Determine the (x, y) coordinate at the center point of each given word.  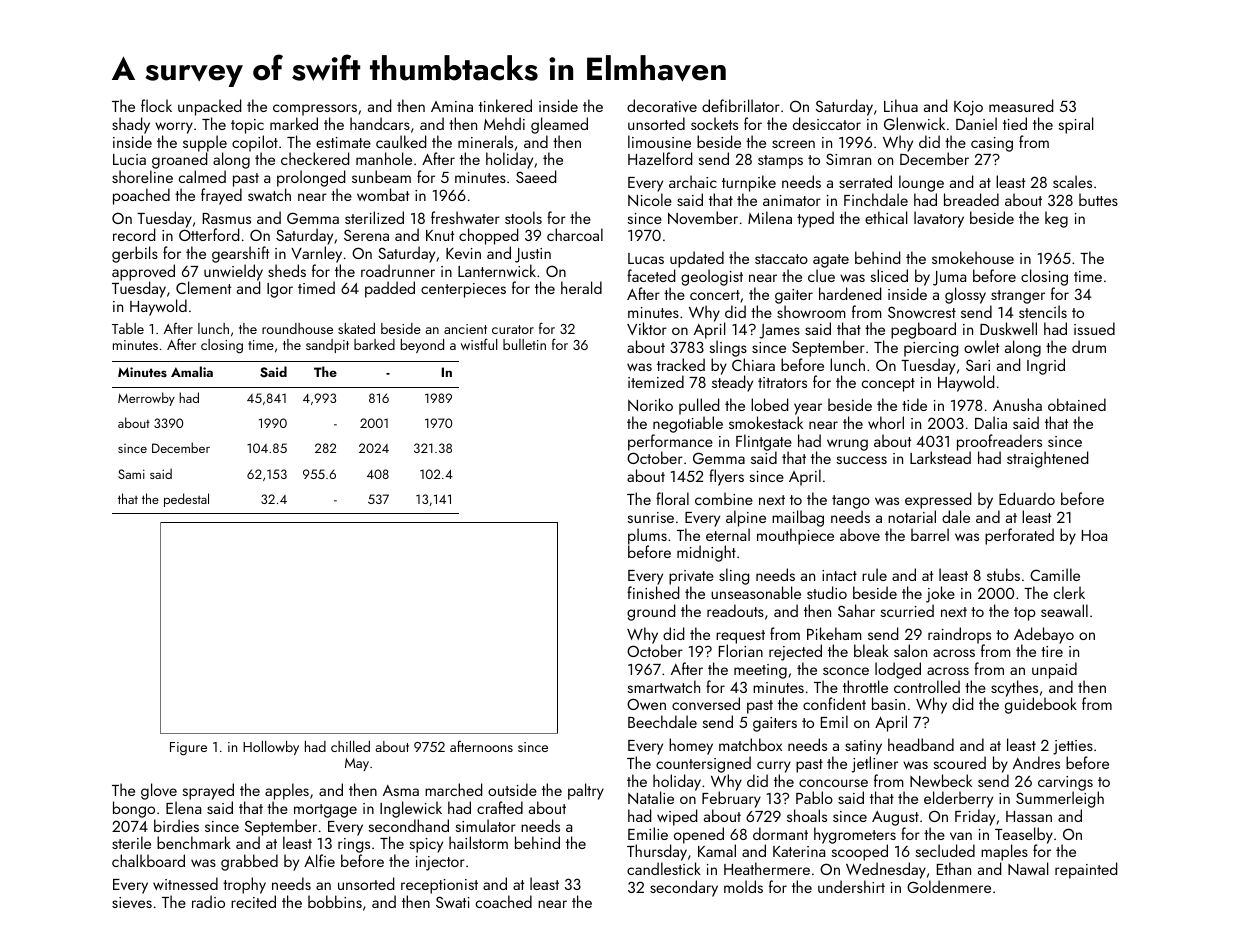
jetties (1073, 747)
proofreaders (999, 443)
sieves (132, 902)
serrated (865, 181)
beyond (422, 346)
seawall (1064, 610)
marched (453, 789)
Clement (203, 287)
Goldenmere (949, 886)
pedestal (186, 500)
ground (651, 612)
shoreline (142, 176)
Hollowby (271, 748)
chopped (488, 236)
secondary (684, 888)
